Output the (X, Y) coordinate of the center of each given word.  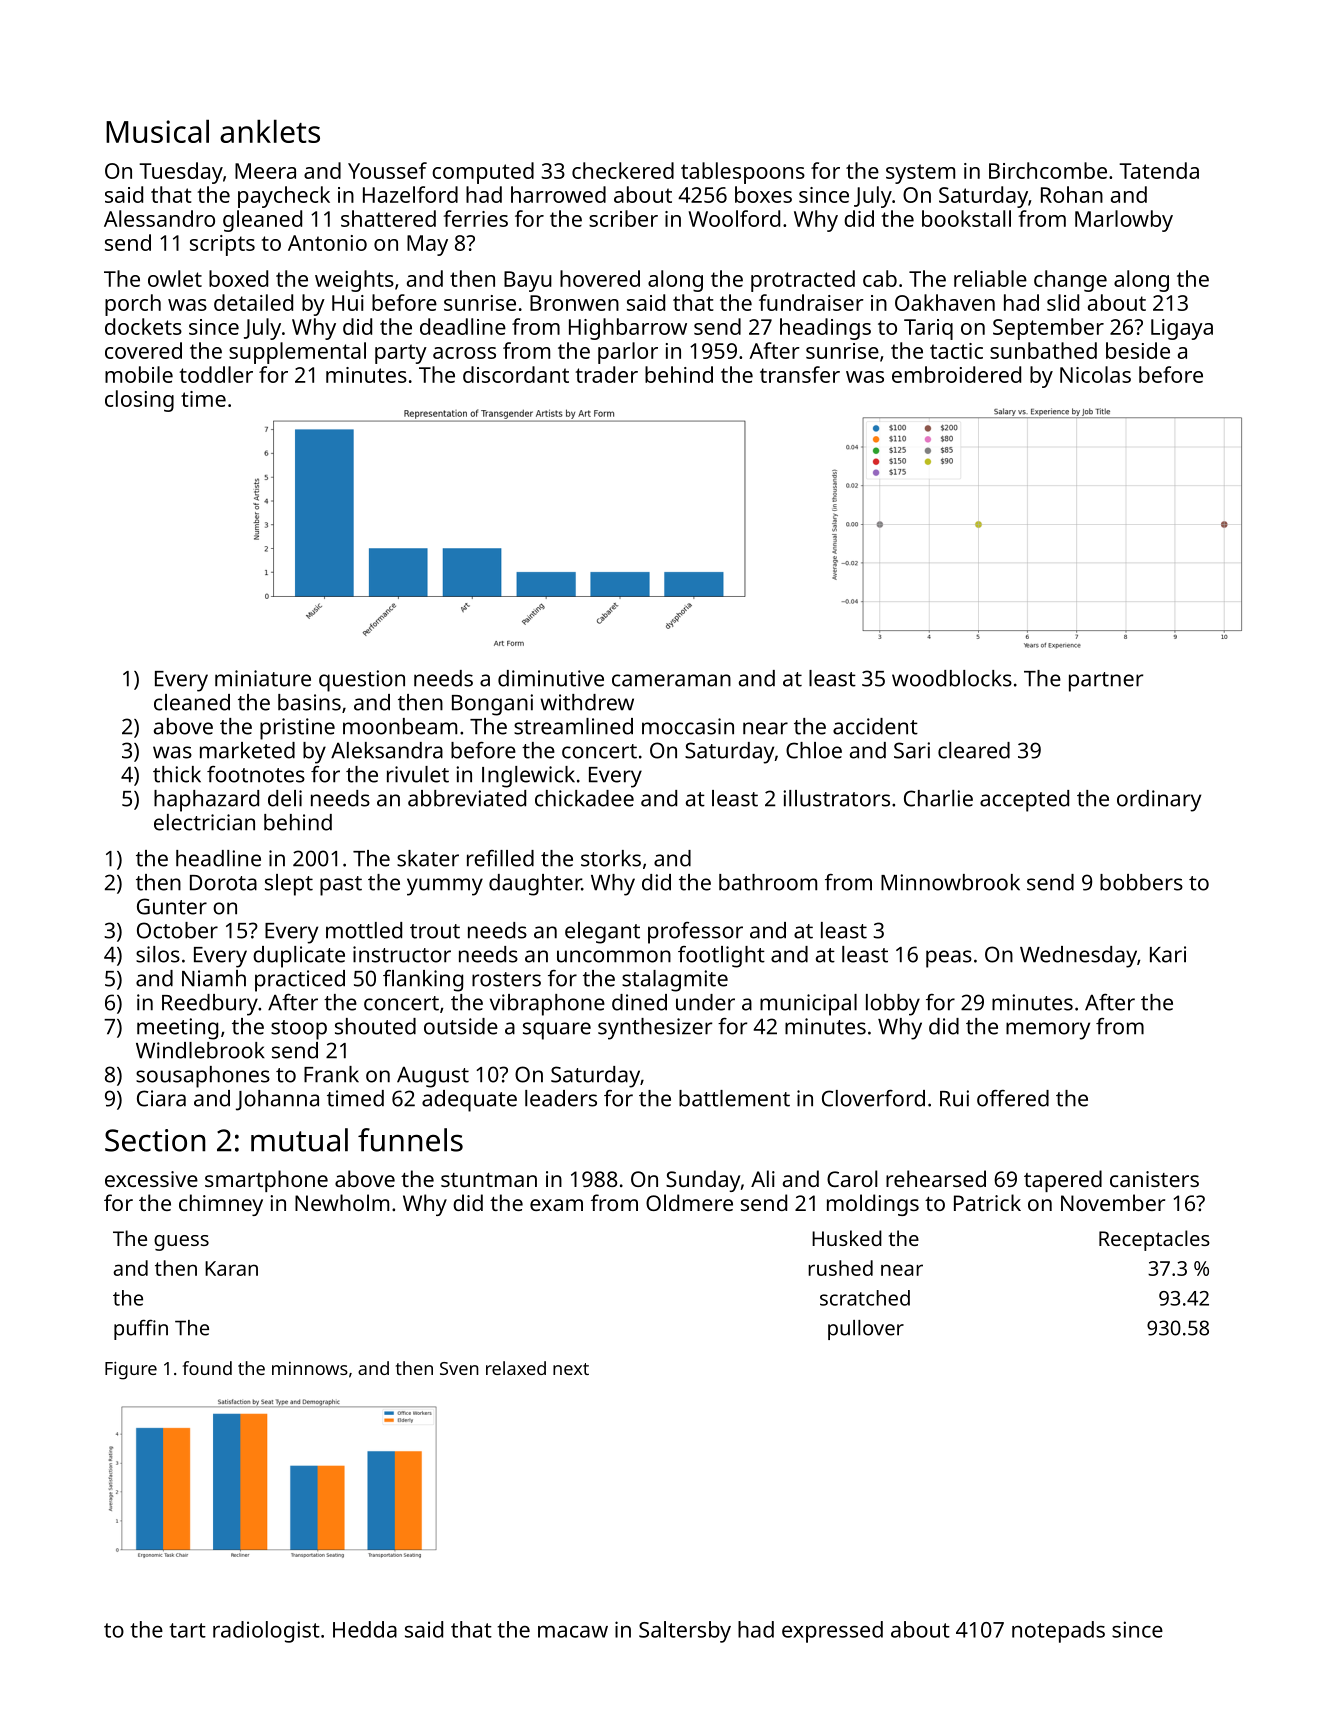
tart (188, 1630)
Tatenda (1159, 170)
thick (177, 774)
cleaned (192, 702)
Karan (231, 1268)
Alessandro (159, 218)
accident (875, 726)
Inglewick (528, 777)
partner (1106, 682)
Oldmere (689, 1202)
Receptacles (1154, 1240)
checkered (623, 170)
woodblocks (952, 678)
